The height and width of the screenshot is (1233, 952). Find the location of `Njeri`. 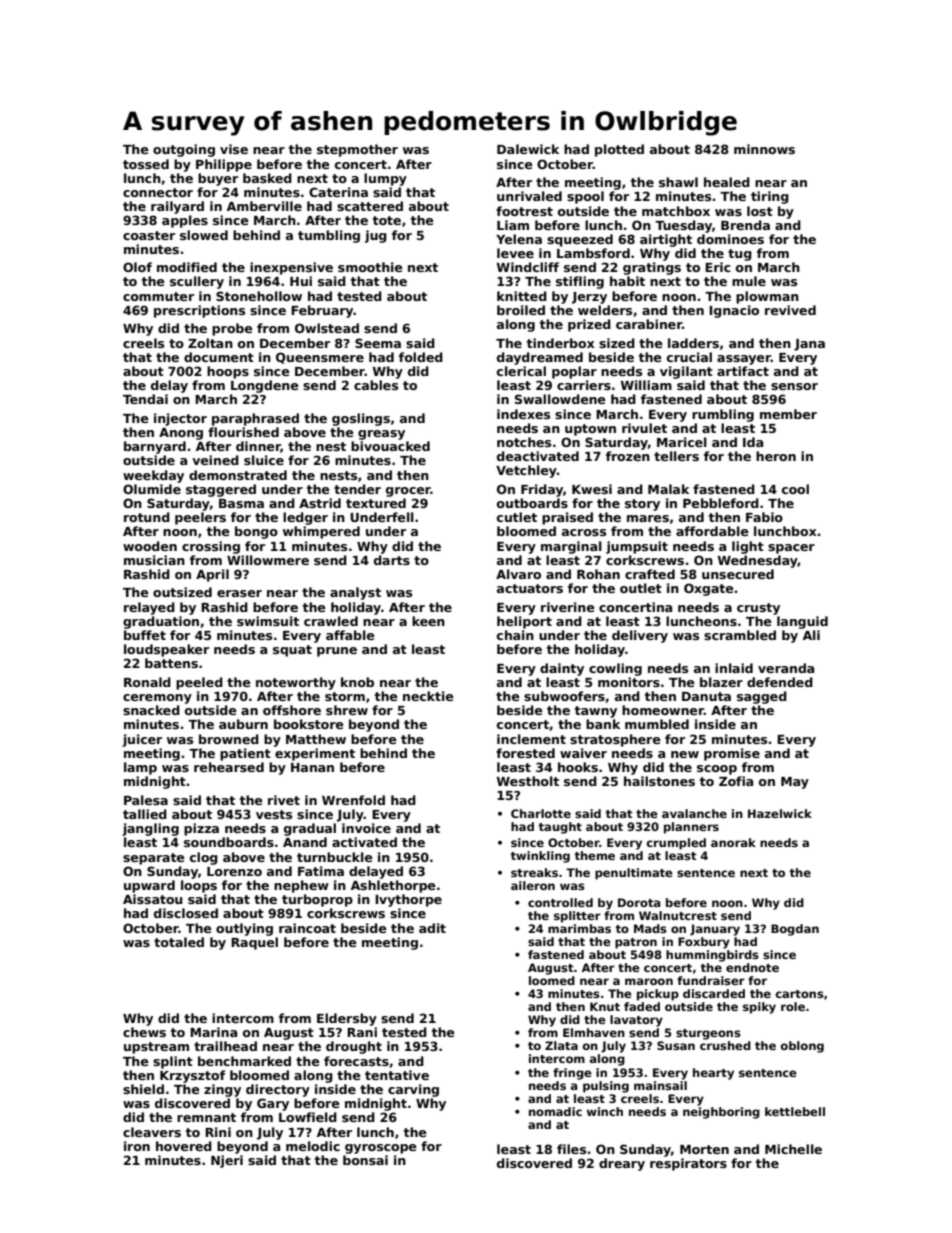

Njeri is located at coordinates (227, 1161).
